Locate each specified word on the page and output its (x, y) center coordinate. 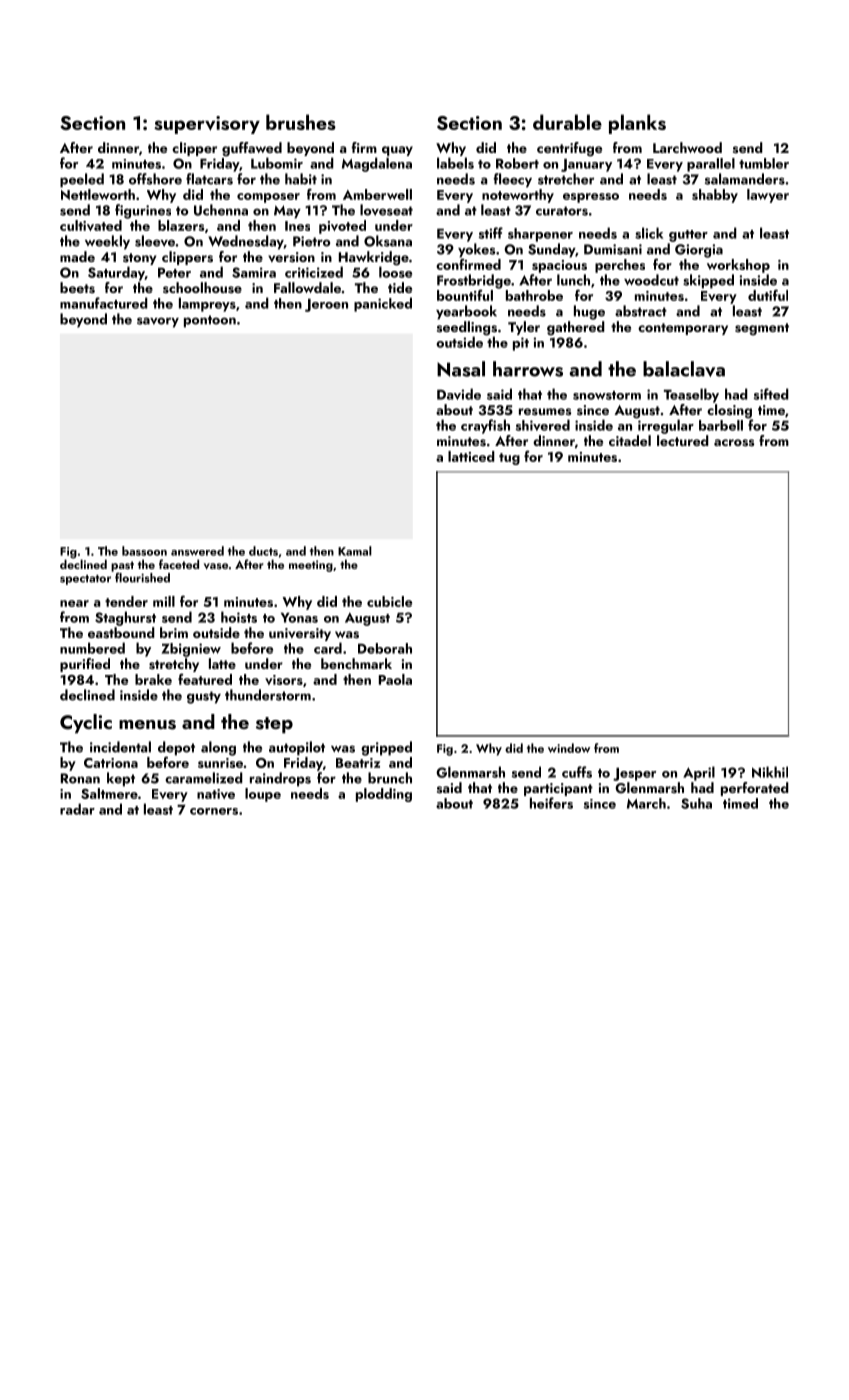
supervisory (207, 125)
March (646, 803)
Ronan (80, 778)
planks (637, 124)
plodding (384, 795)
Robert (517, 163)
